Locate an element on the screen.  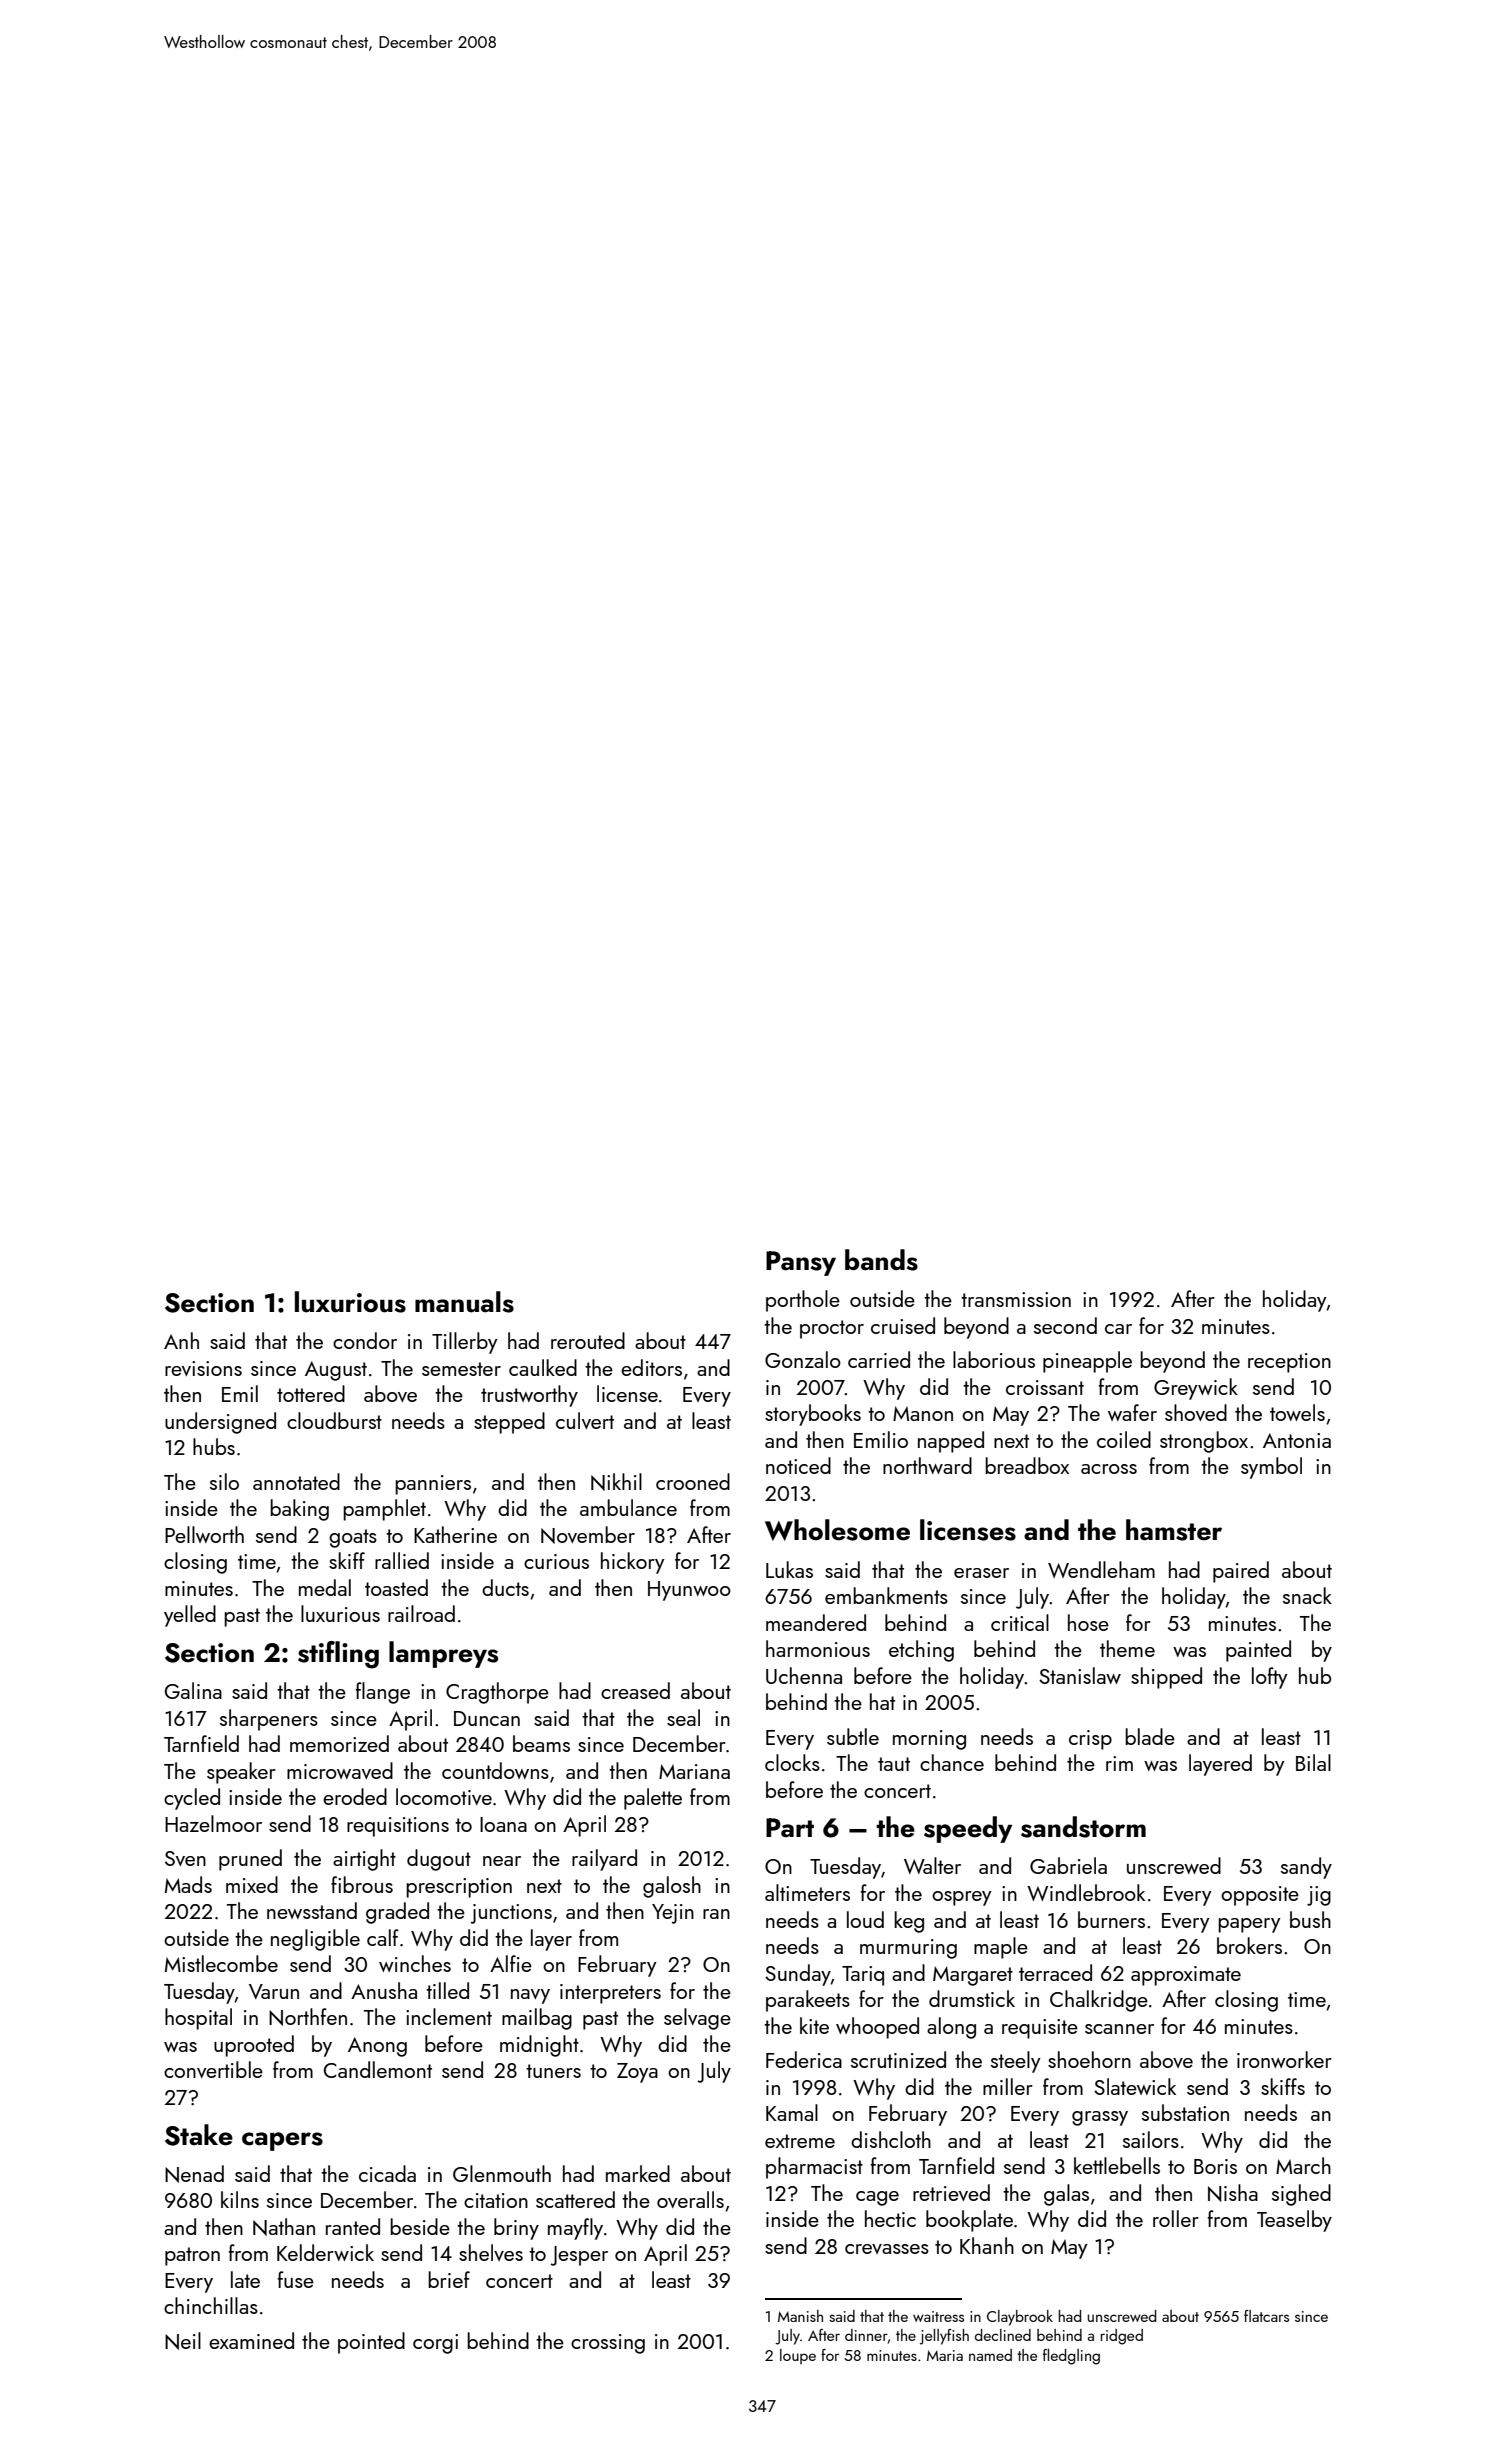
Pansy is located at coordinates (801, 1263).
